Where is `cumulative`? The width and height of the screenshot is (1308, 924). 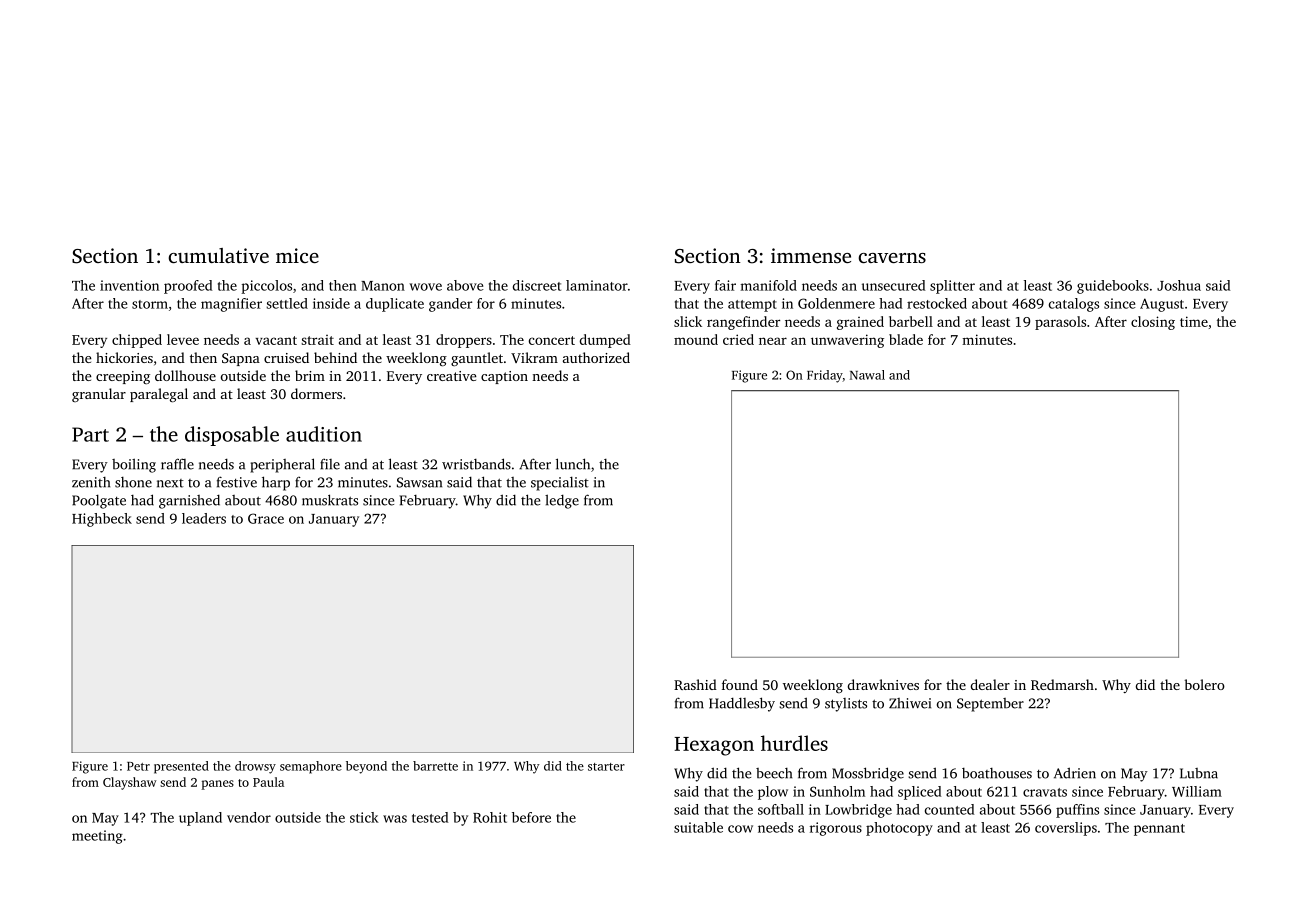
cumulative is located at coordinates (218, 255).
